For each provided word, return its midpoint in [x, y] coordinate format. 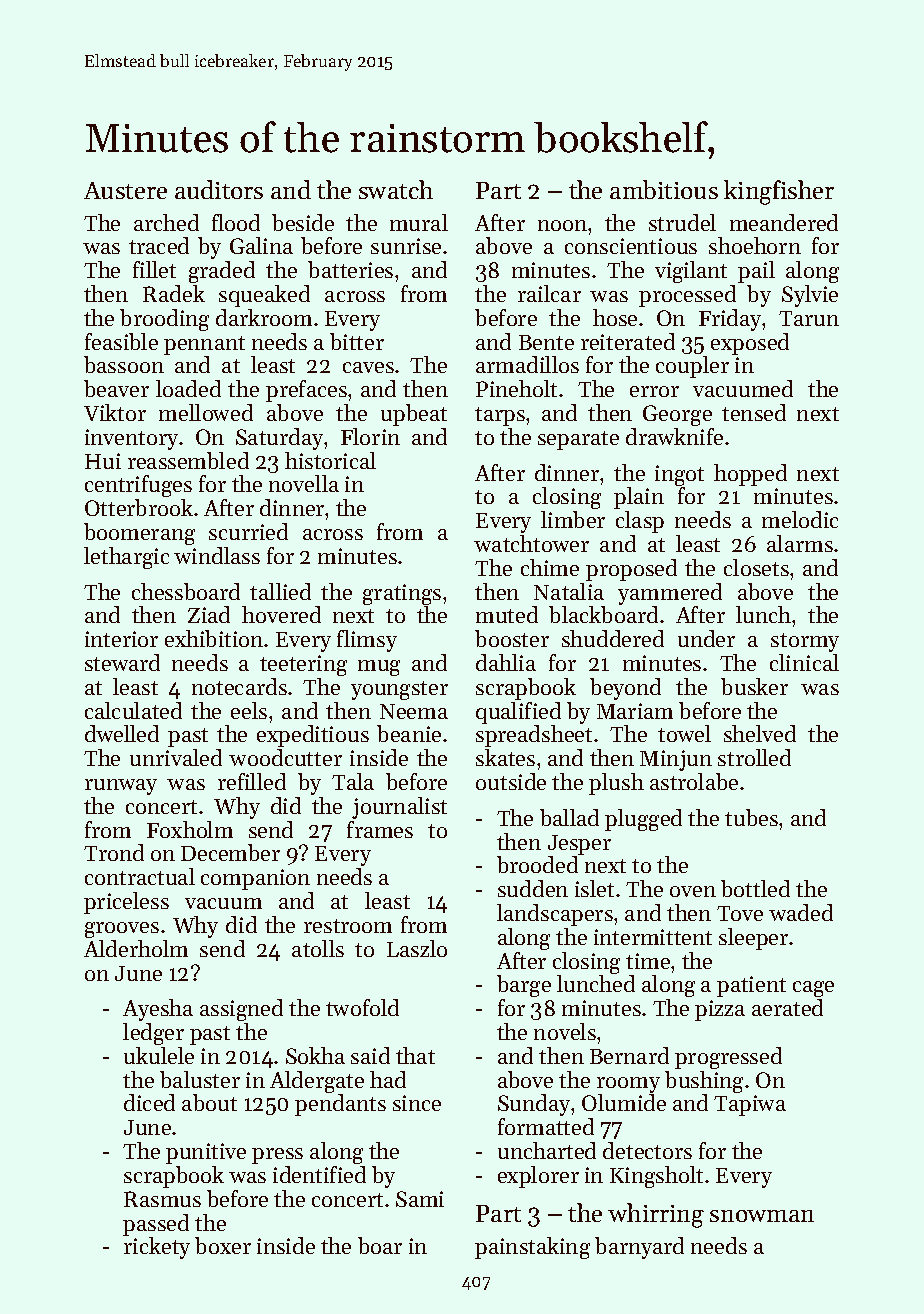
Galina [261, 245]
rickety [157, 1248]
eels [249, 710]
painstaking [532, 1248]
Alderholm [136, 948]
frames [380, 829]
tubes [751, 817]
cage [813, 989]
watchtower [531, 543]
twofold [362, 1007]
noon [562, 225]
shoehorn [755, 245]
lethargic [126, 558]
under [706, 638]
